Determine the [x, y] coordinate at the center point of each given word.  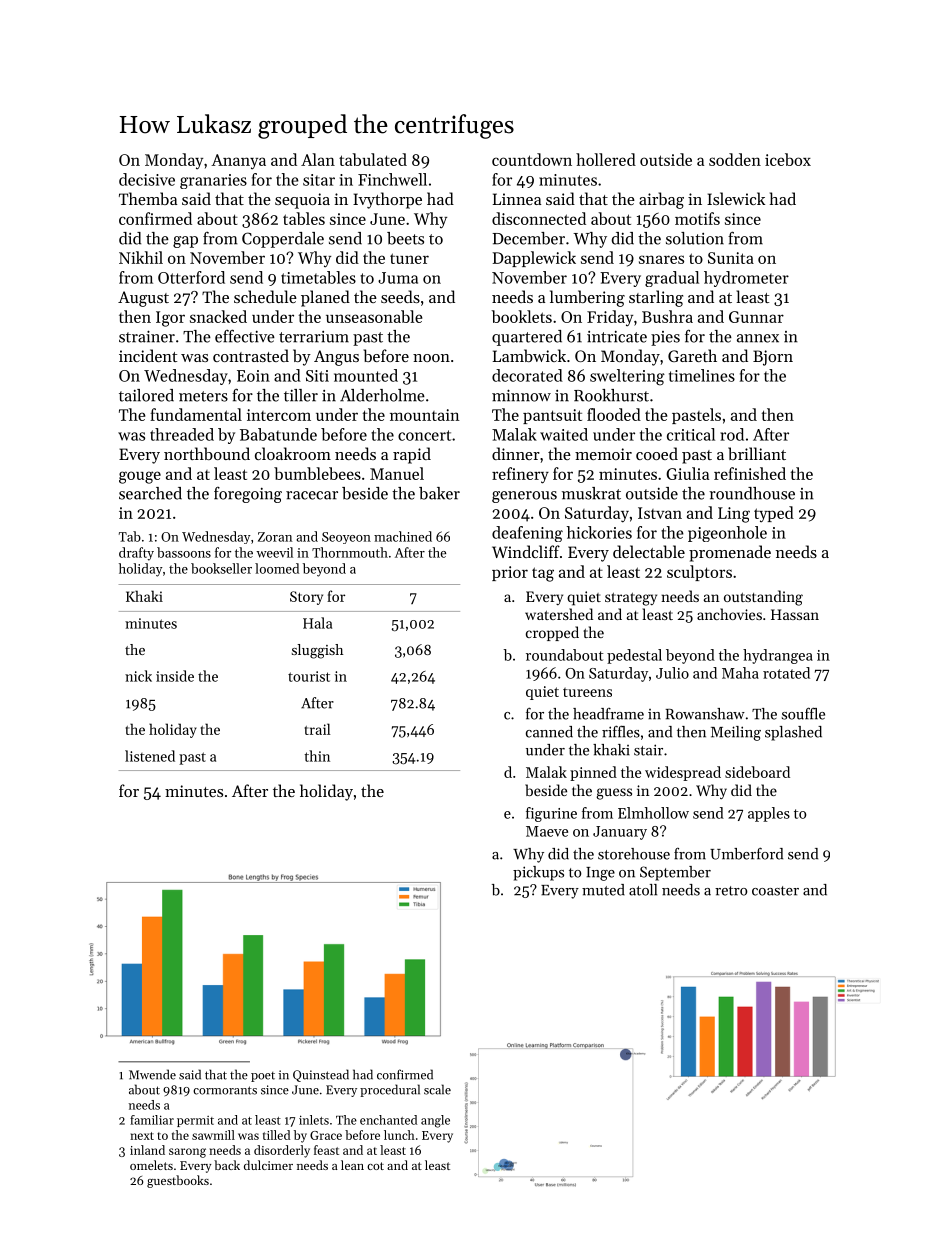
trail [317, 729]
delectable [649, 551]
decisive [147, 179]
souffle [803, 713]
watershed [559, 614]
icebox [788, 159]
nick [138, 676]
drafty [136, 554]
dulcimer [268, 1165]
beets [405, 238]
